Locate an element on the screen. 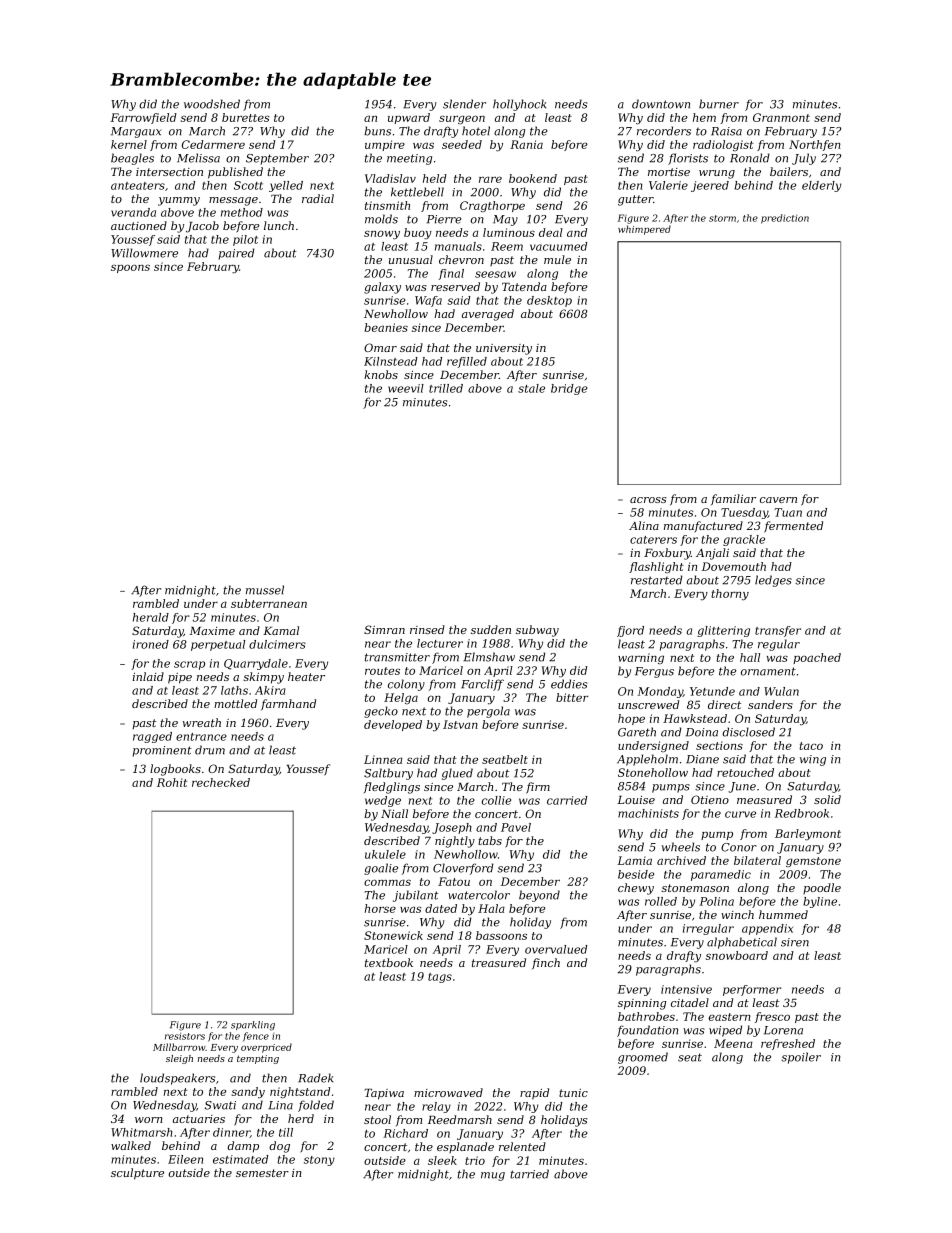 Image resolution: width=952 pixels, height=1233 pixels. overvalued is located at coordinates (556, 949).
